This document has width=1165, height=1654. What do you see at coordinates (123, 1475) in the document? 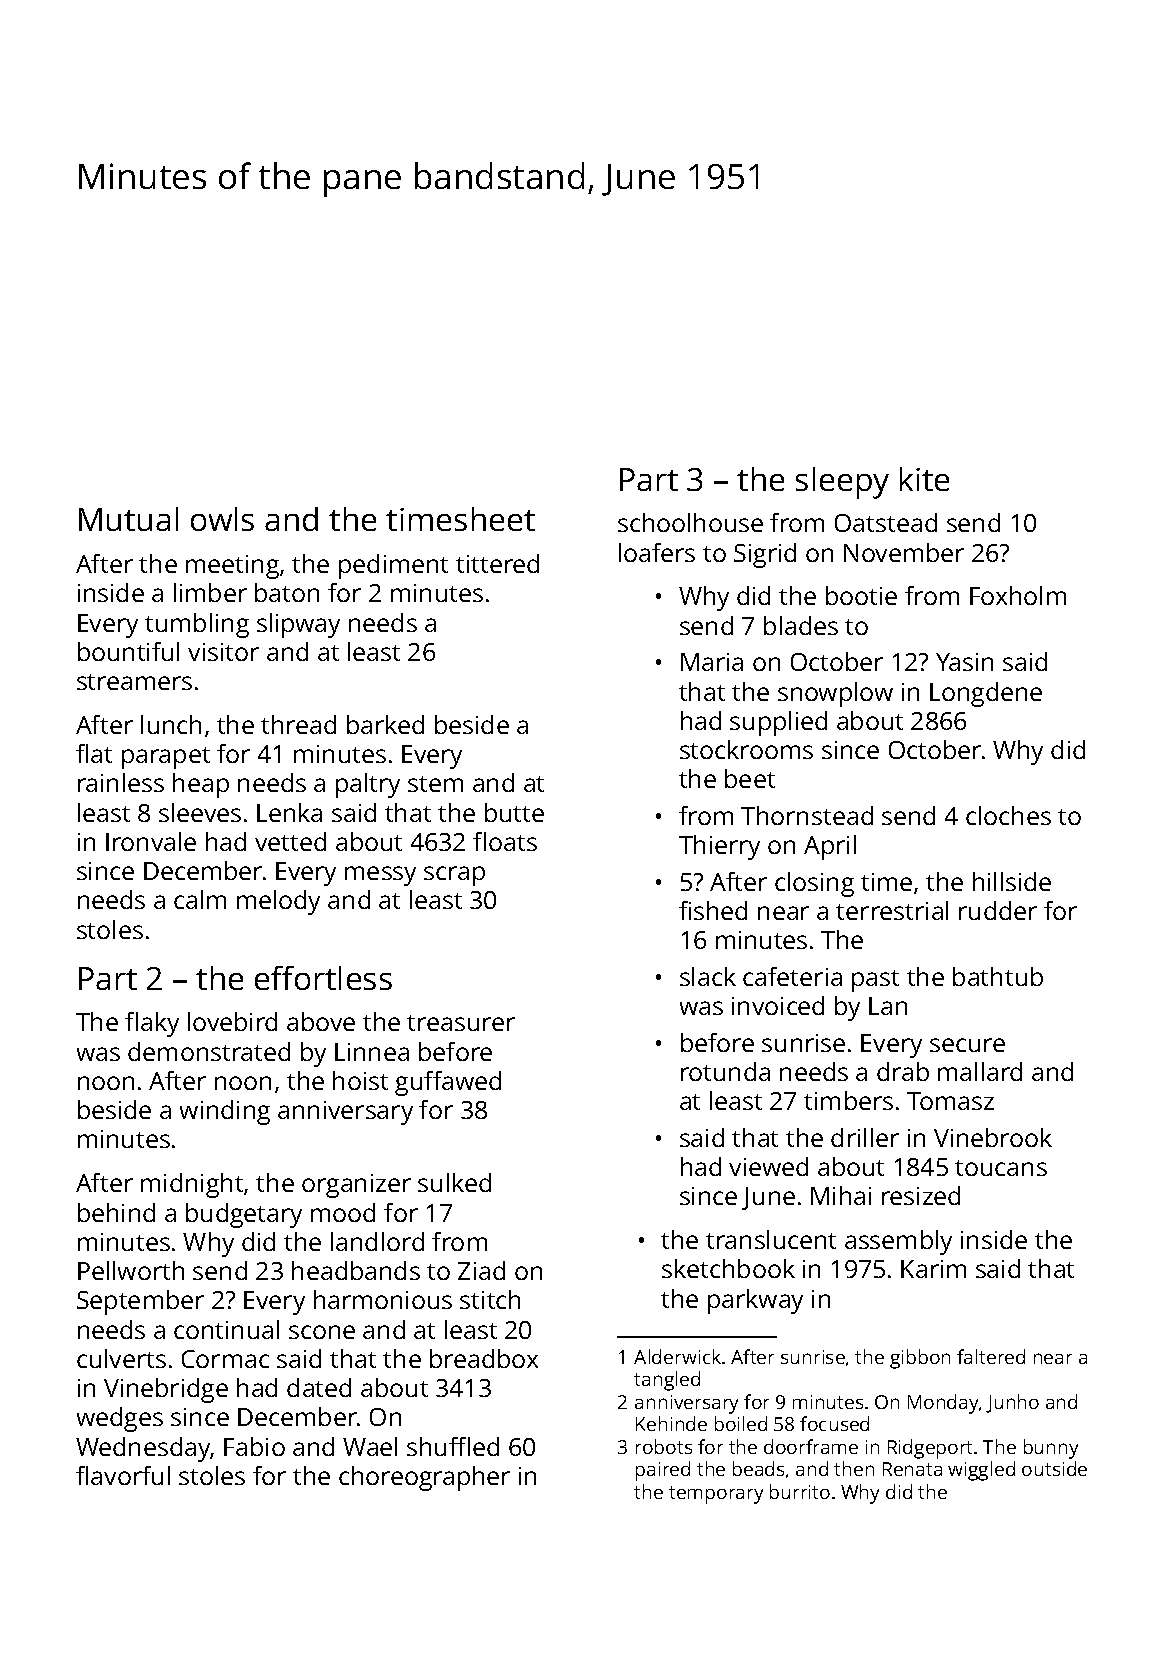
I see `flavorful` at bounding box center [123, 1475].
